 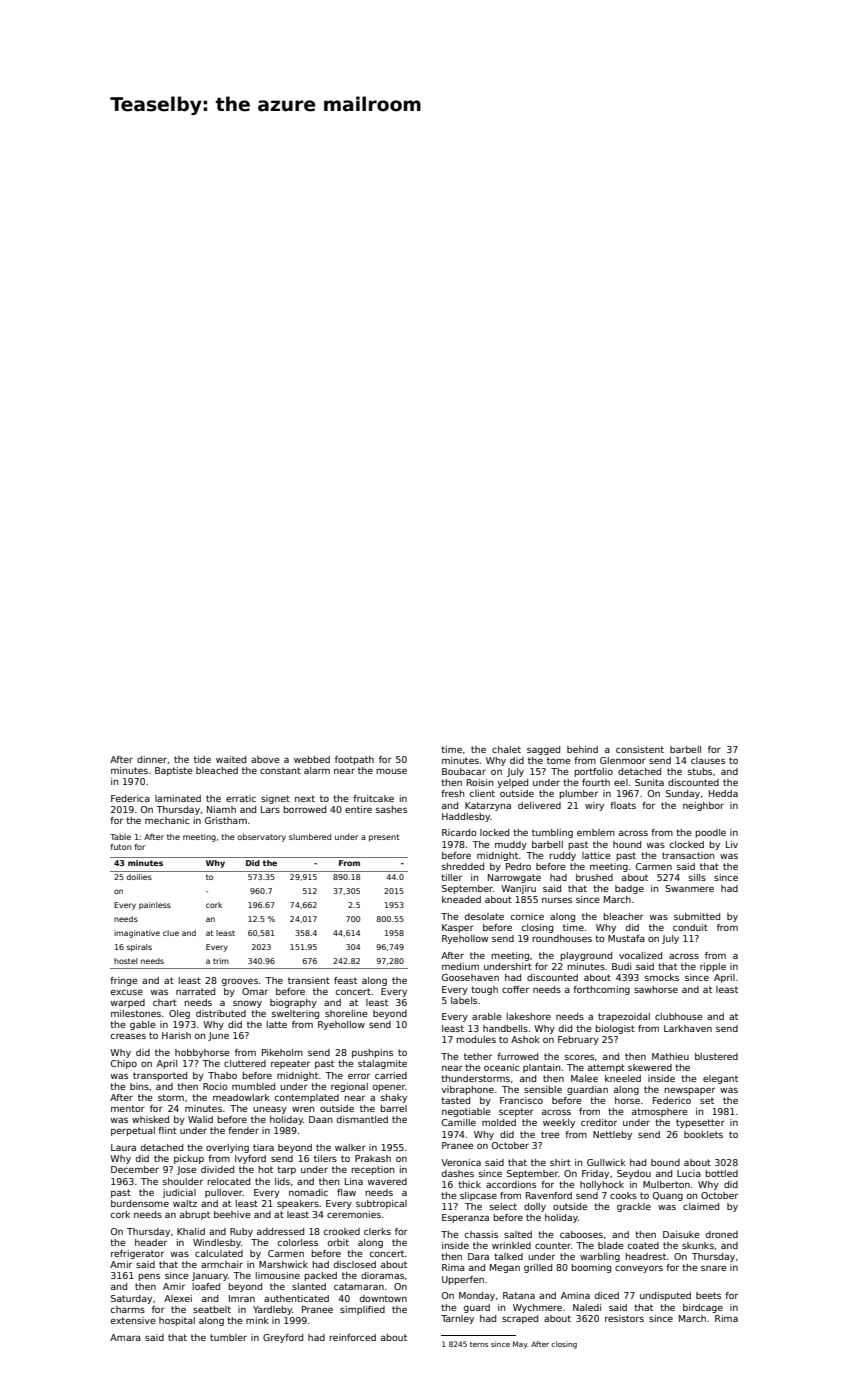 What do you see at coordinates (120, 837) in the document?
I see `Table` at bounding box center [120, 837].
